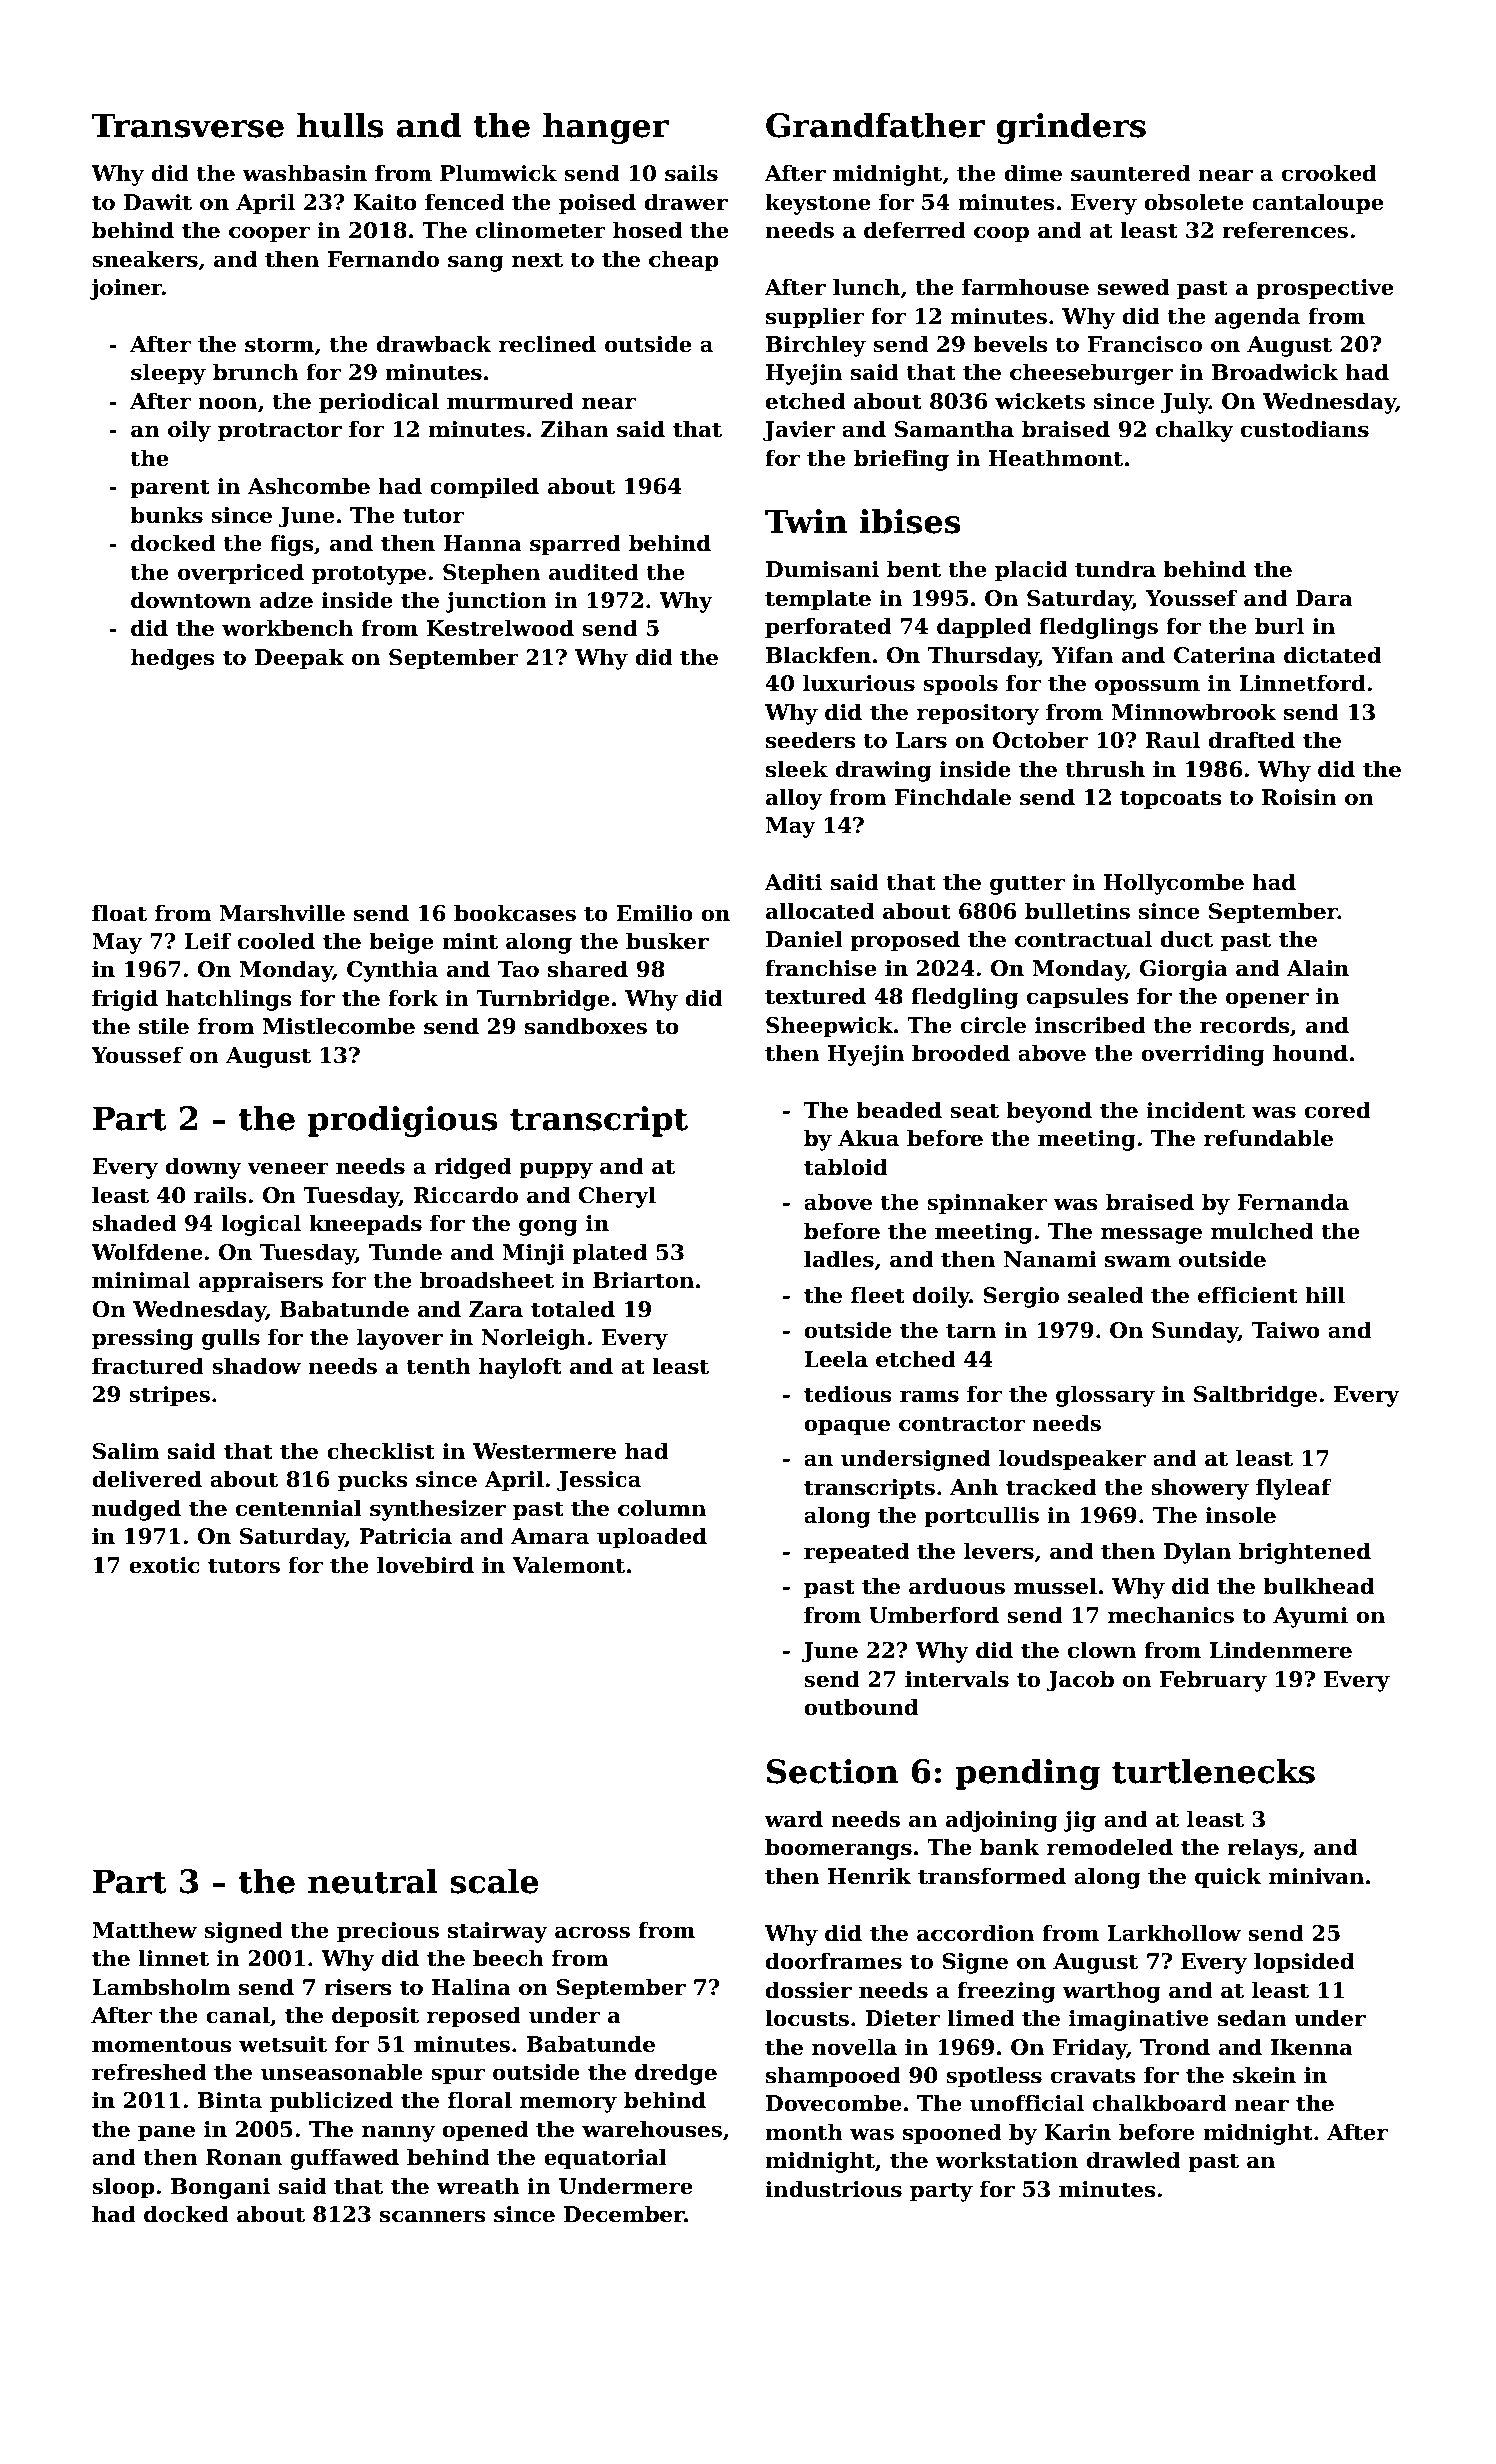 This document has width=1496, height=2464. What do you see at coordinates (624, 2214) in the document?
I see `December` at bounding box center [624, 2214].
